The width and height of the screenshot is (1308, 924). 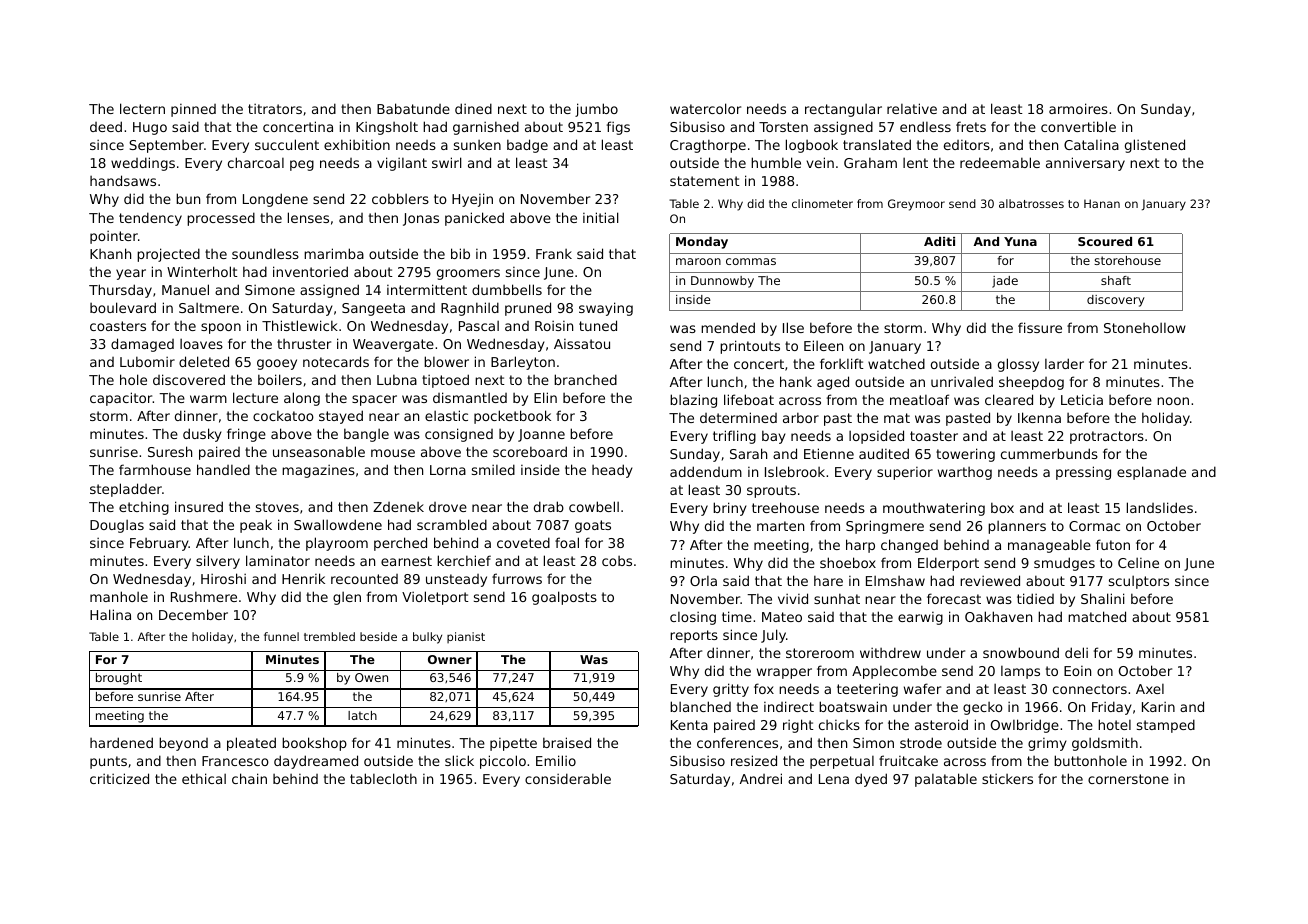 I want to click on criticized, so click(x=119, y=778).
